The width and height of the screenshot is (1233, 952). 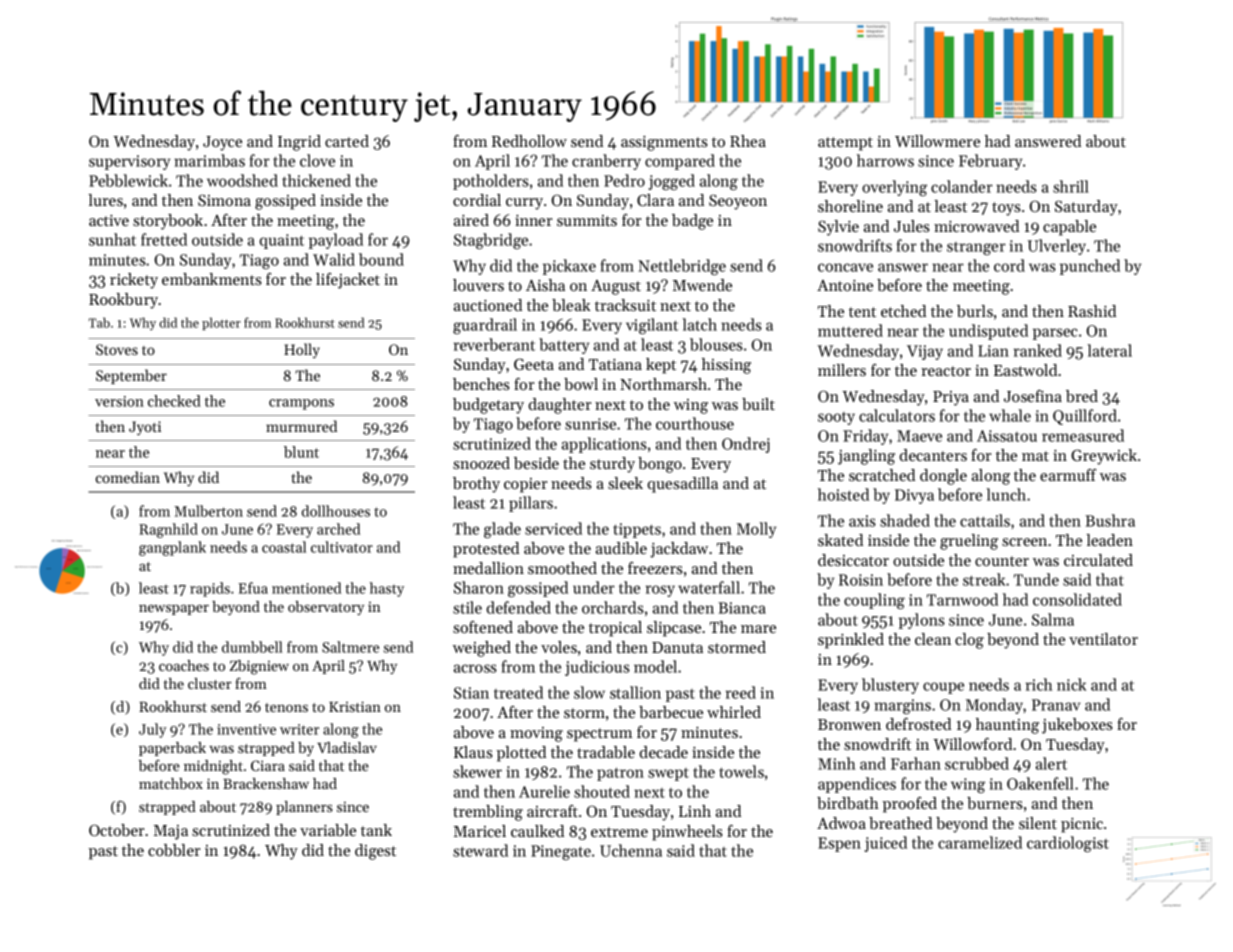 What do you see at coordinates (242, 180) in the screenshot?
I see `woodshed` at bounding box center [242, 180].
